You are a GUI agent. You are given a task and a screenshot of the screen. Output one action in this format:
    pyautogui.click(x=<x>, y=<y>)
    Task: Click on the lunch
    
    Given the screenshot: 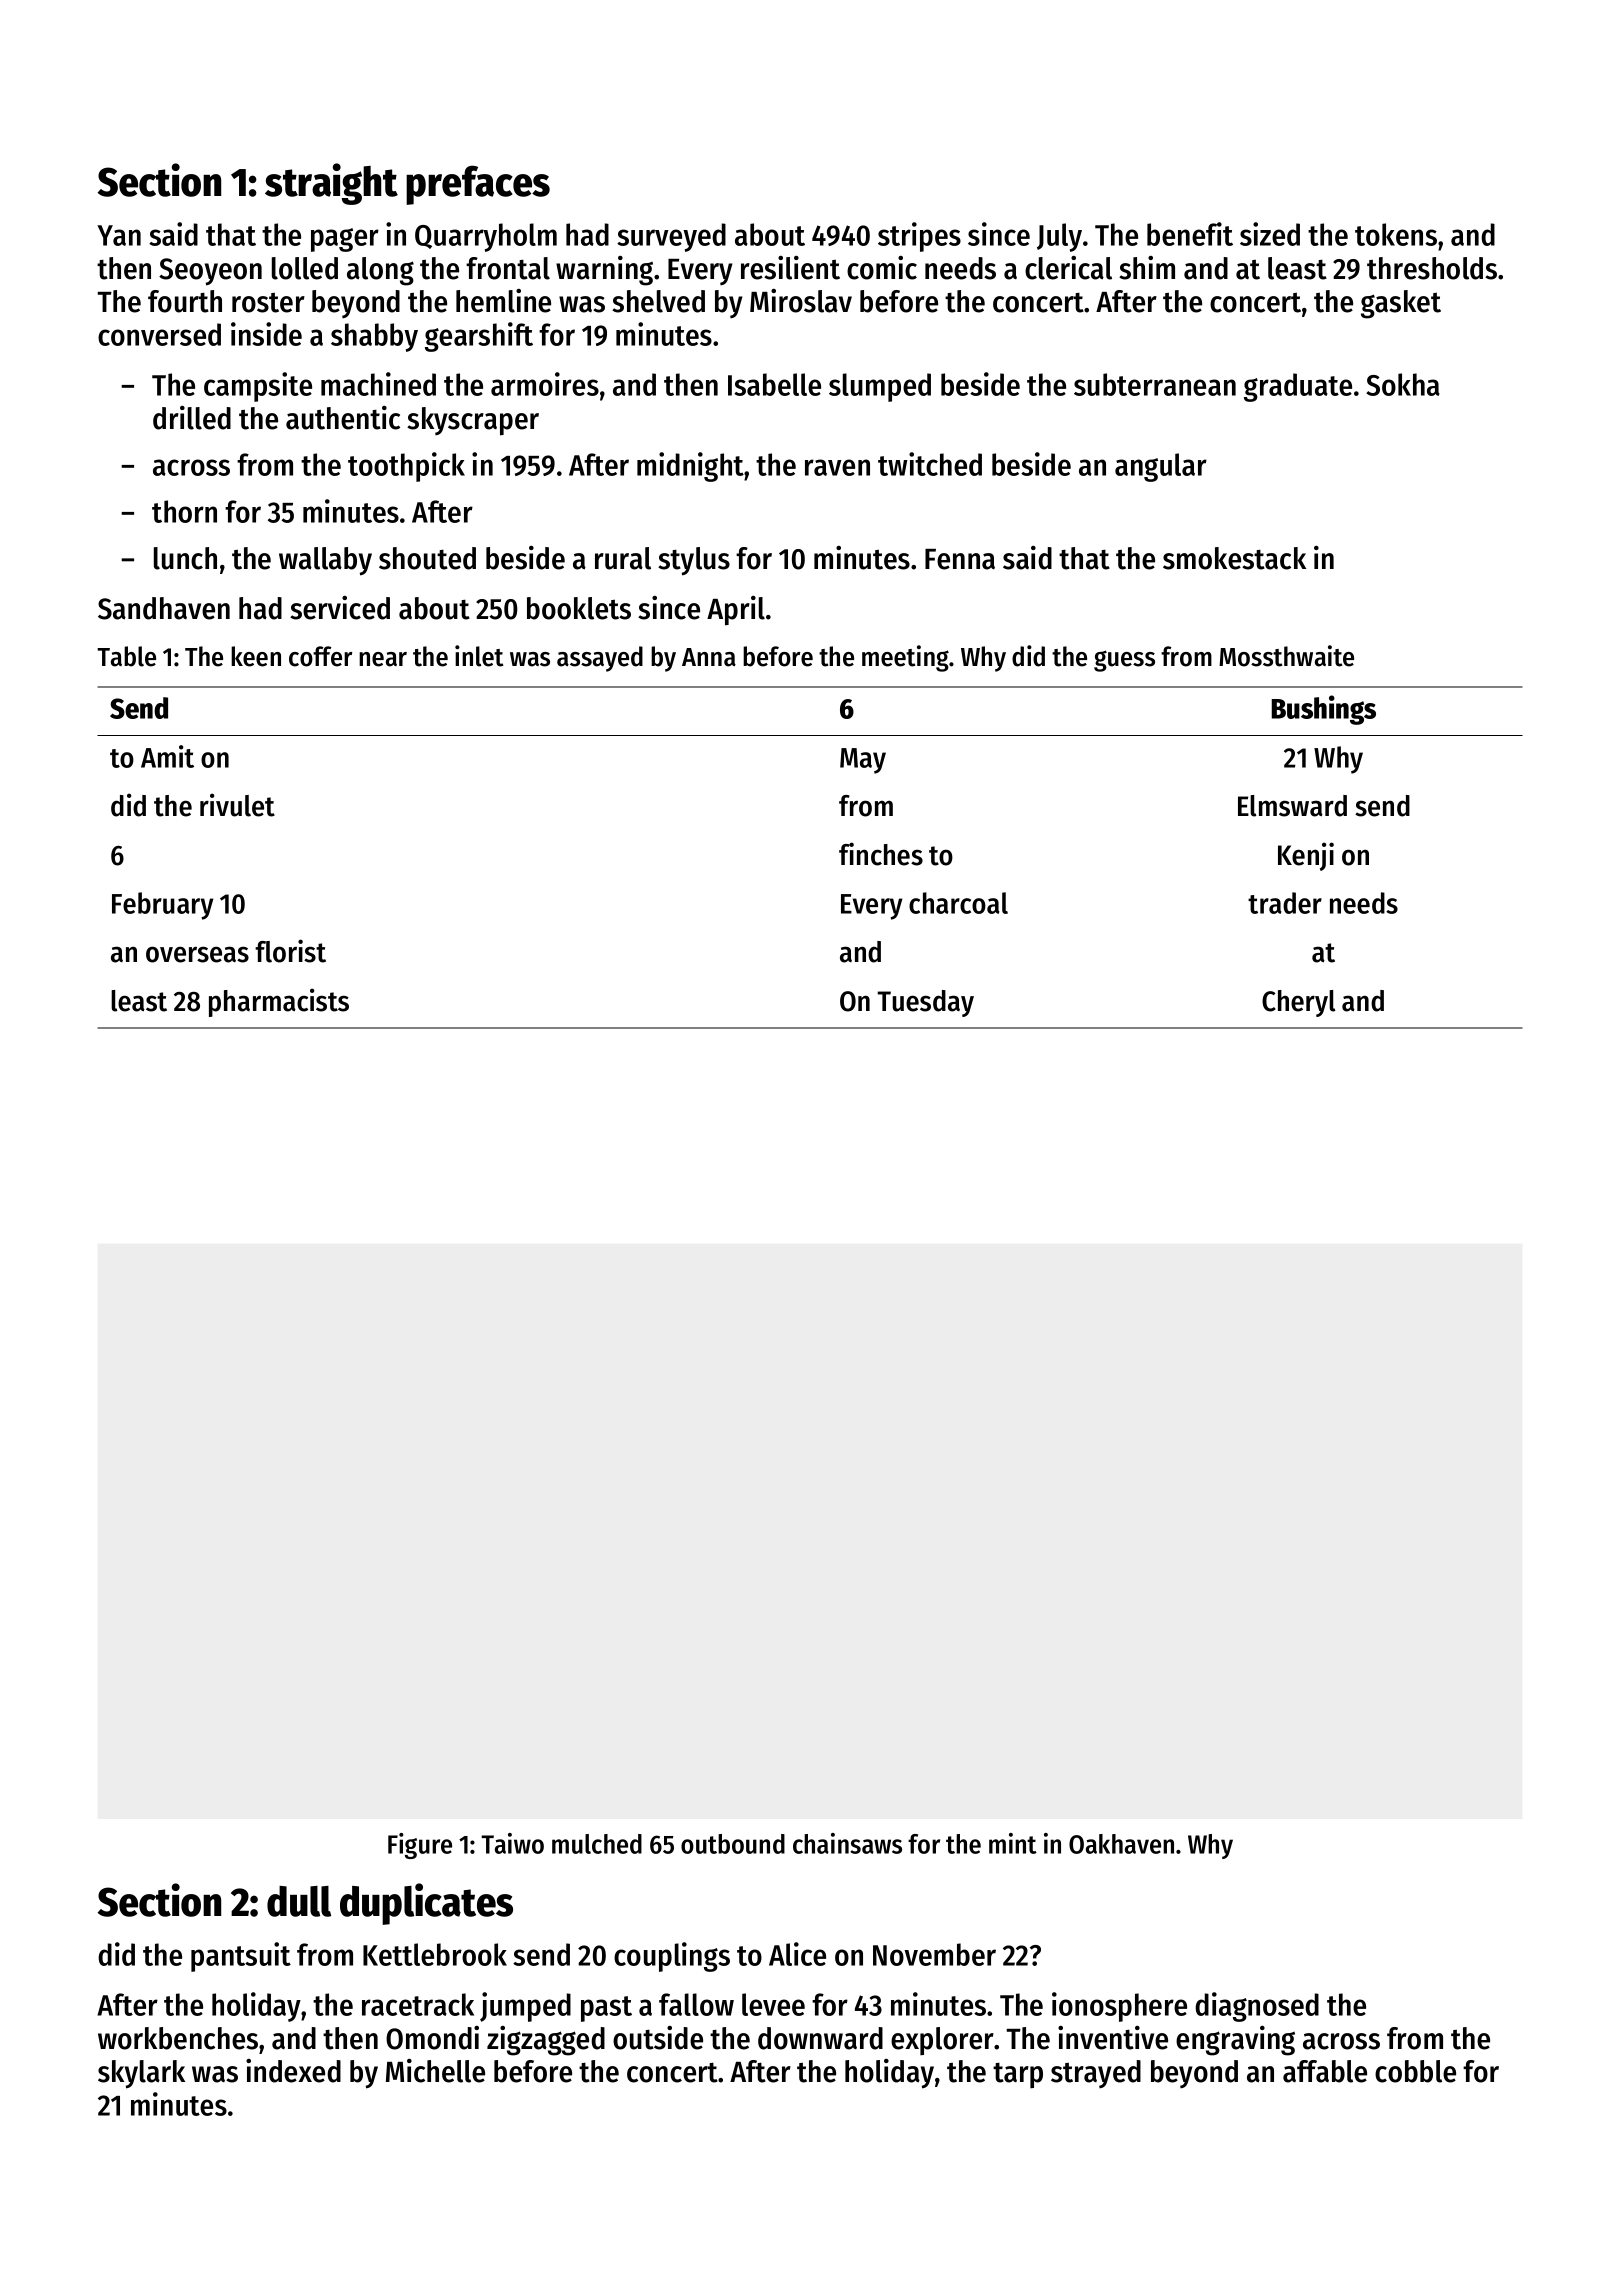 What is the action you would take?
    pyautogui.click(x=185, y=558)
